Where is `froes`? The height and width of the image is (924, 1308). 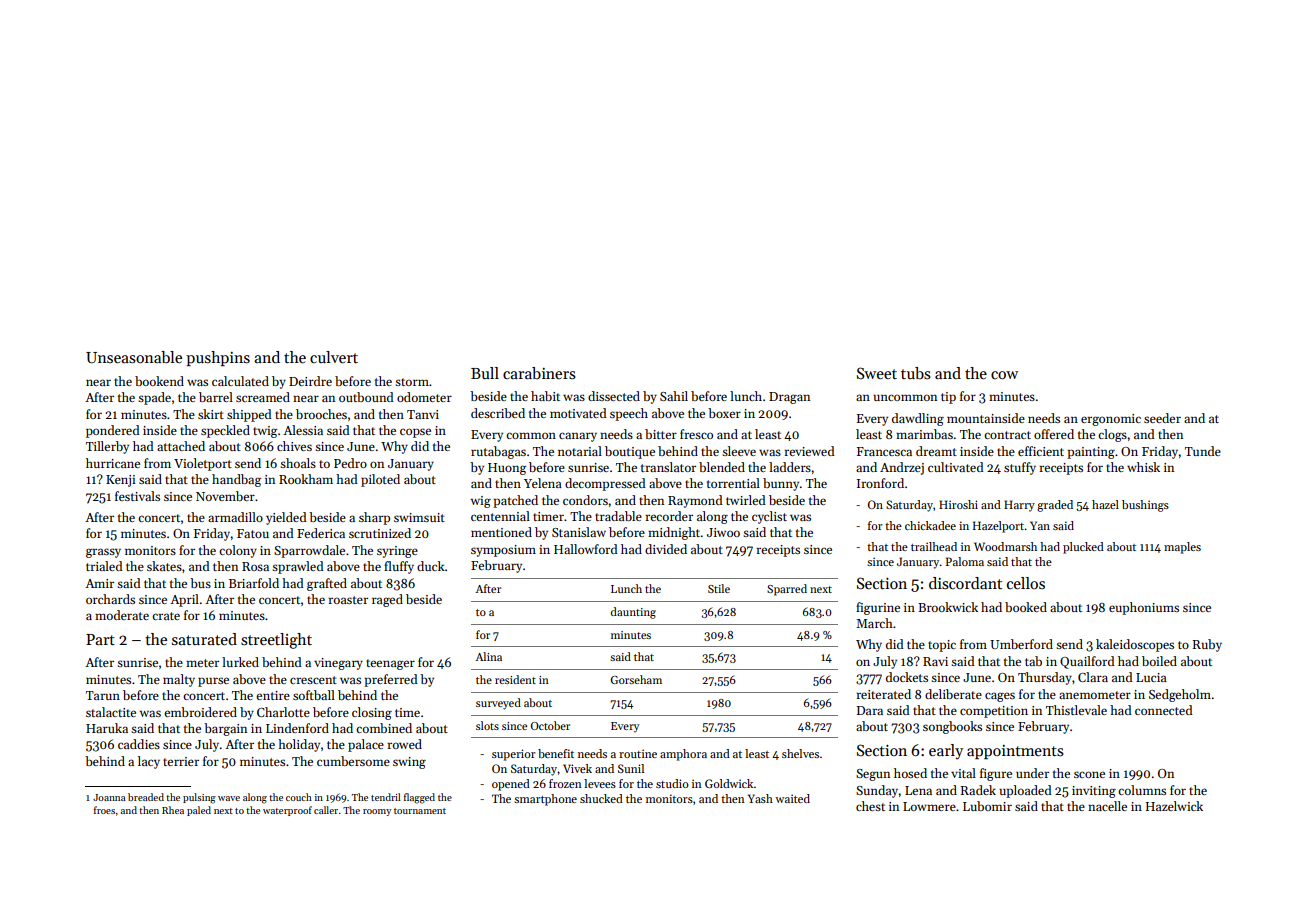
froes is located at coordinates (104, 810).
